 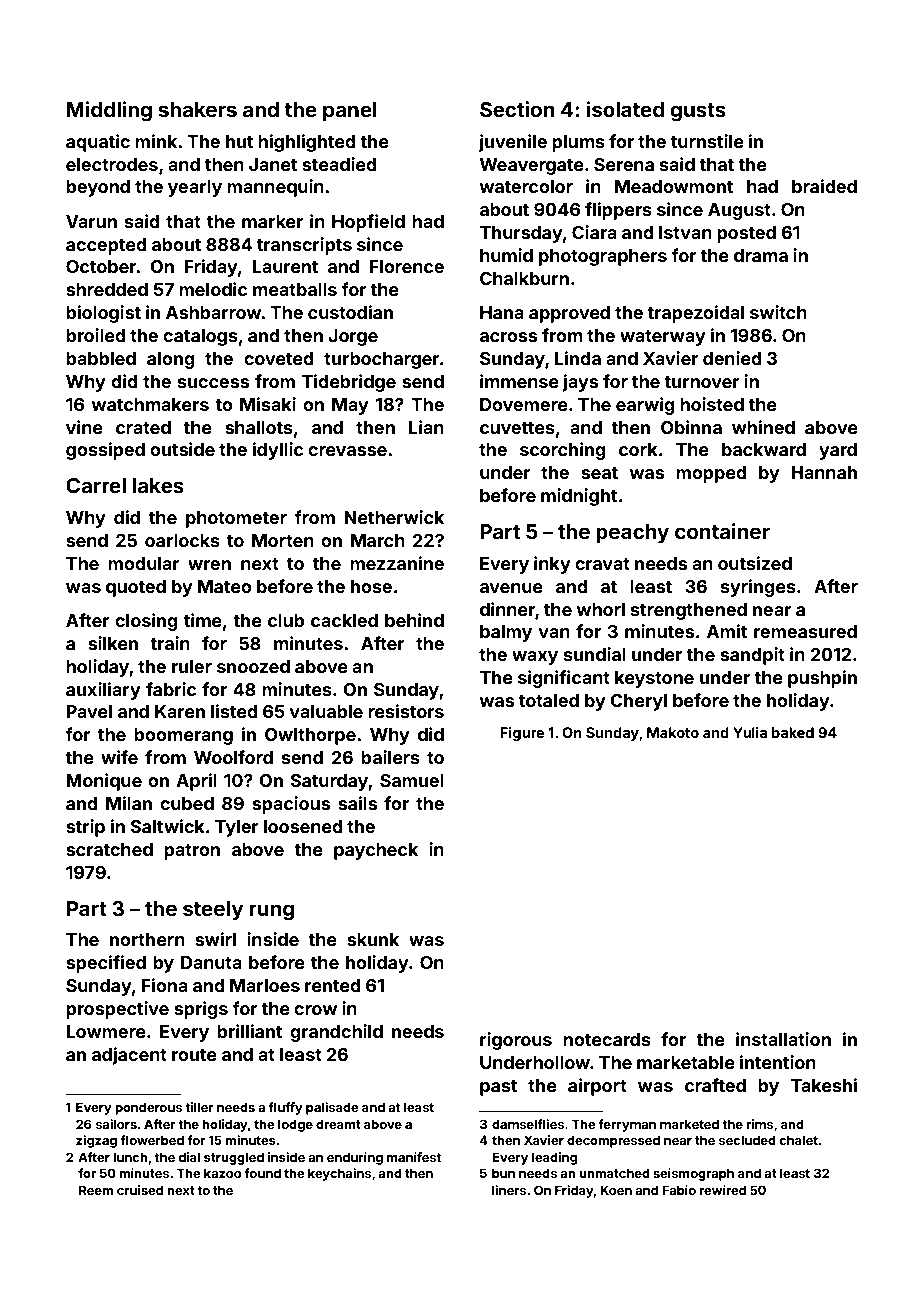 I want to click on strip, so click(x=85, y=828).
